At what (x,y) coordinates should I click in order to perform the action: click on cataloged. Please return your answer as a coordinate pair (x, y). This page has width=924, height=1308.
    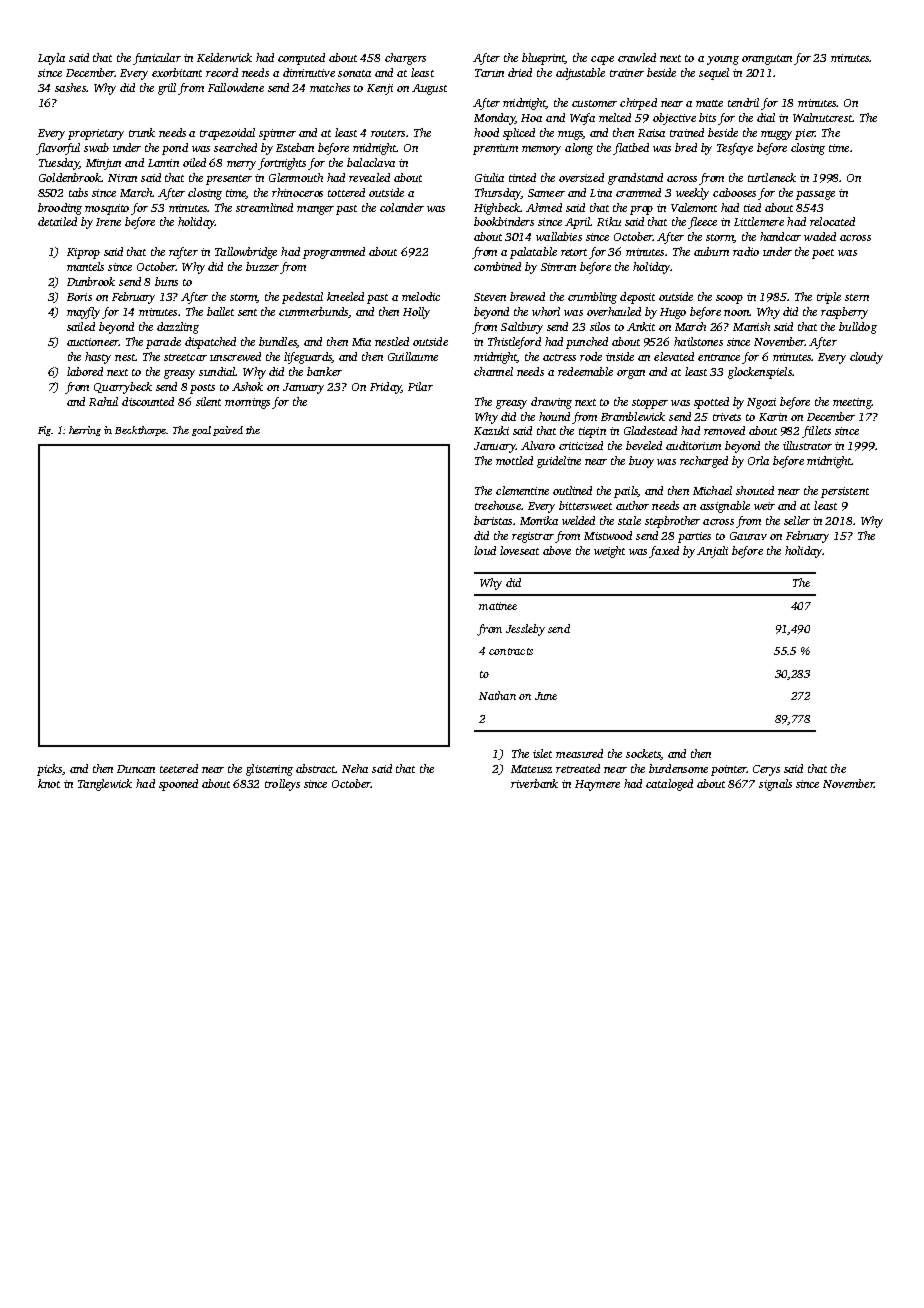
    Looking at the image, I should click on (669, 785).
